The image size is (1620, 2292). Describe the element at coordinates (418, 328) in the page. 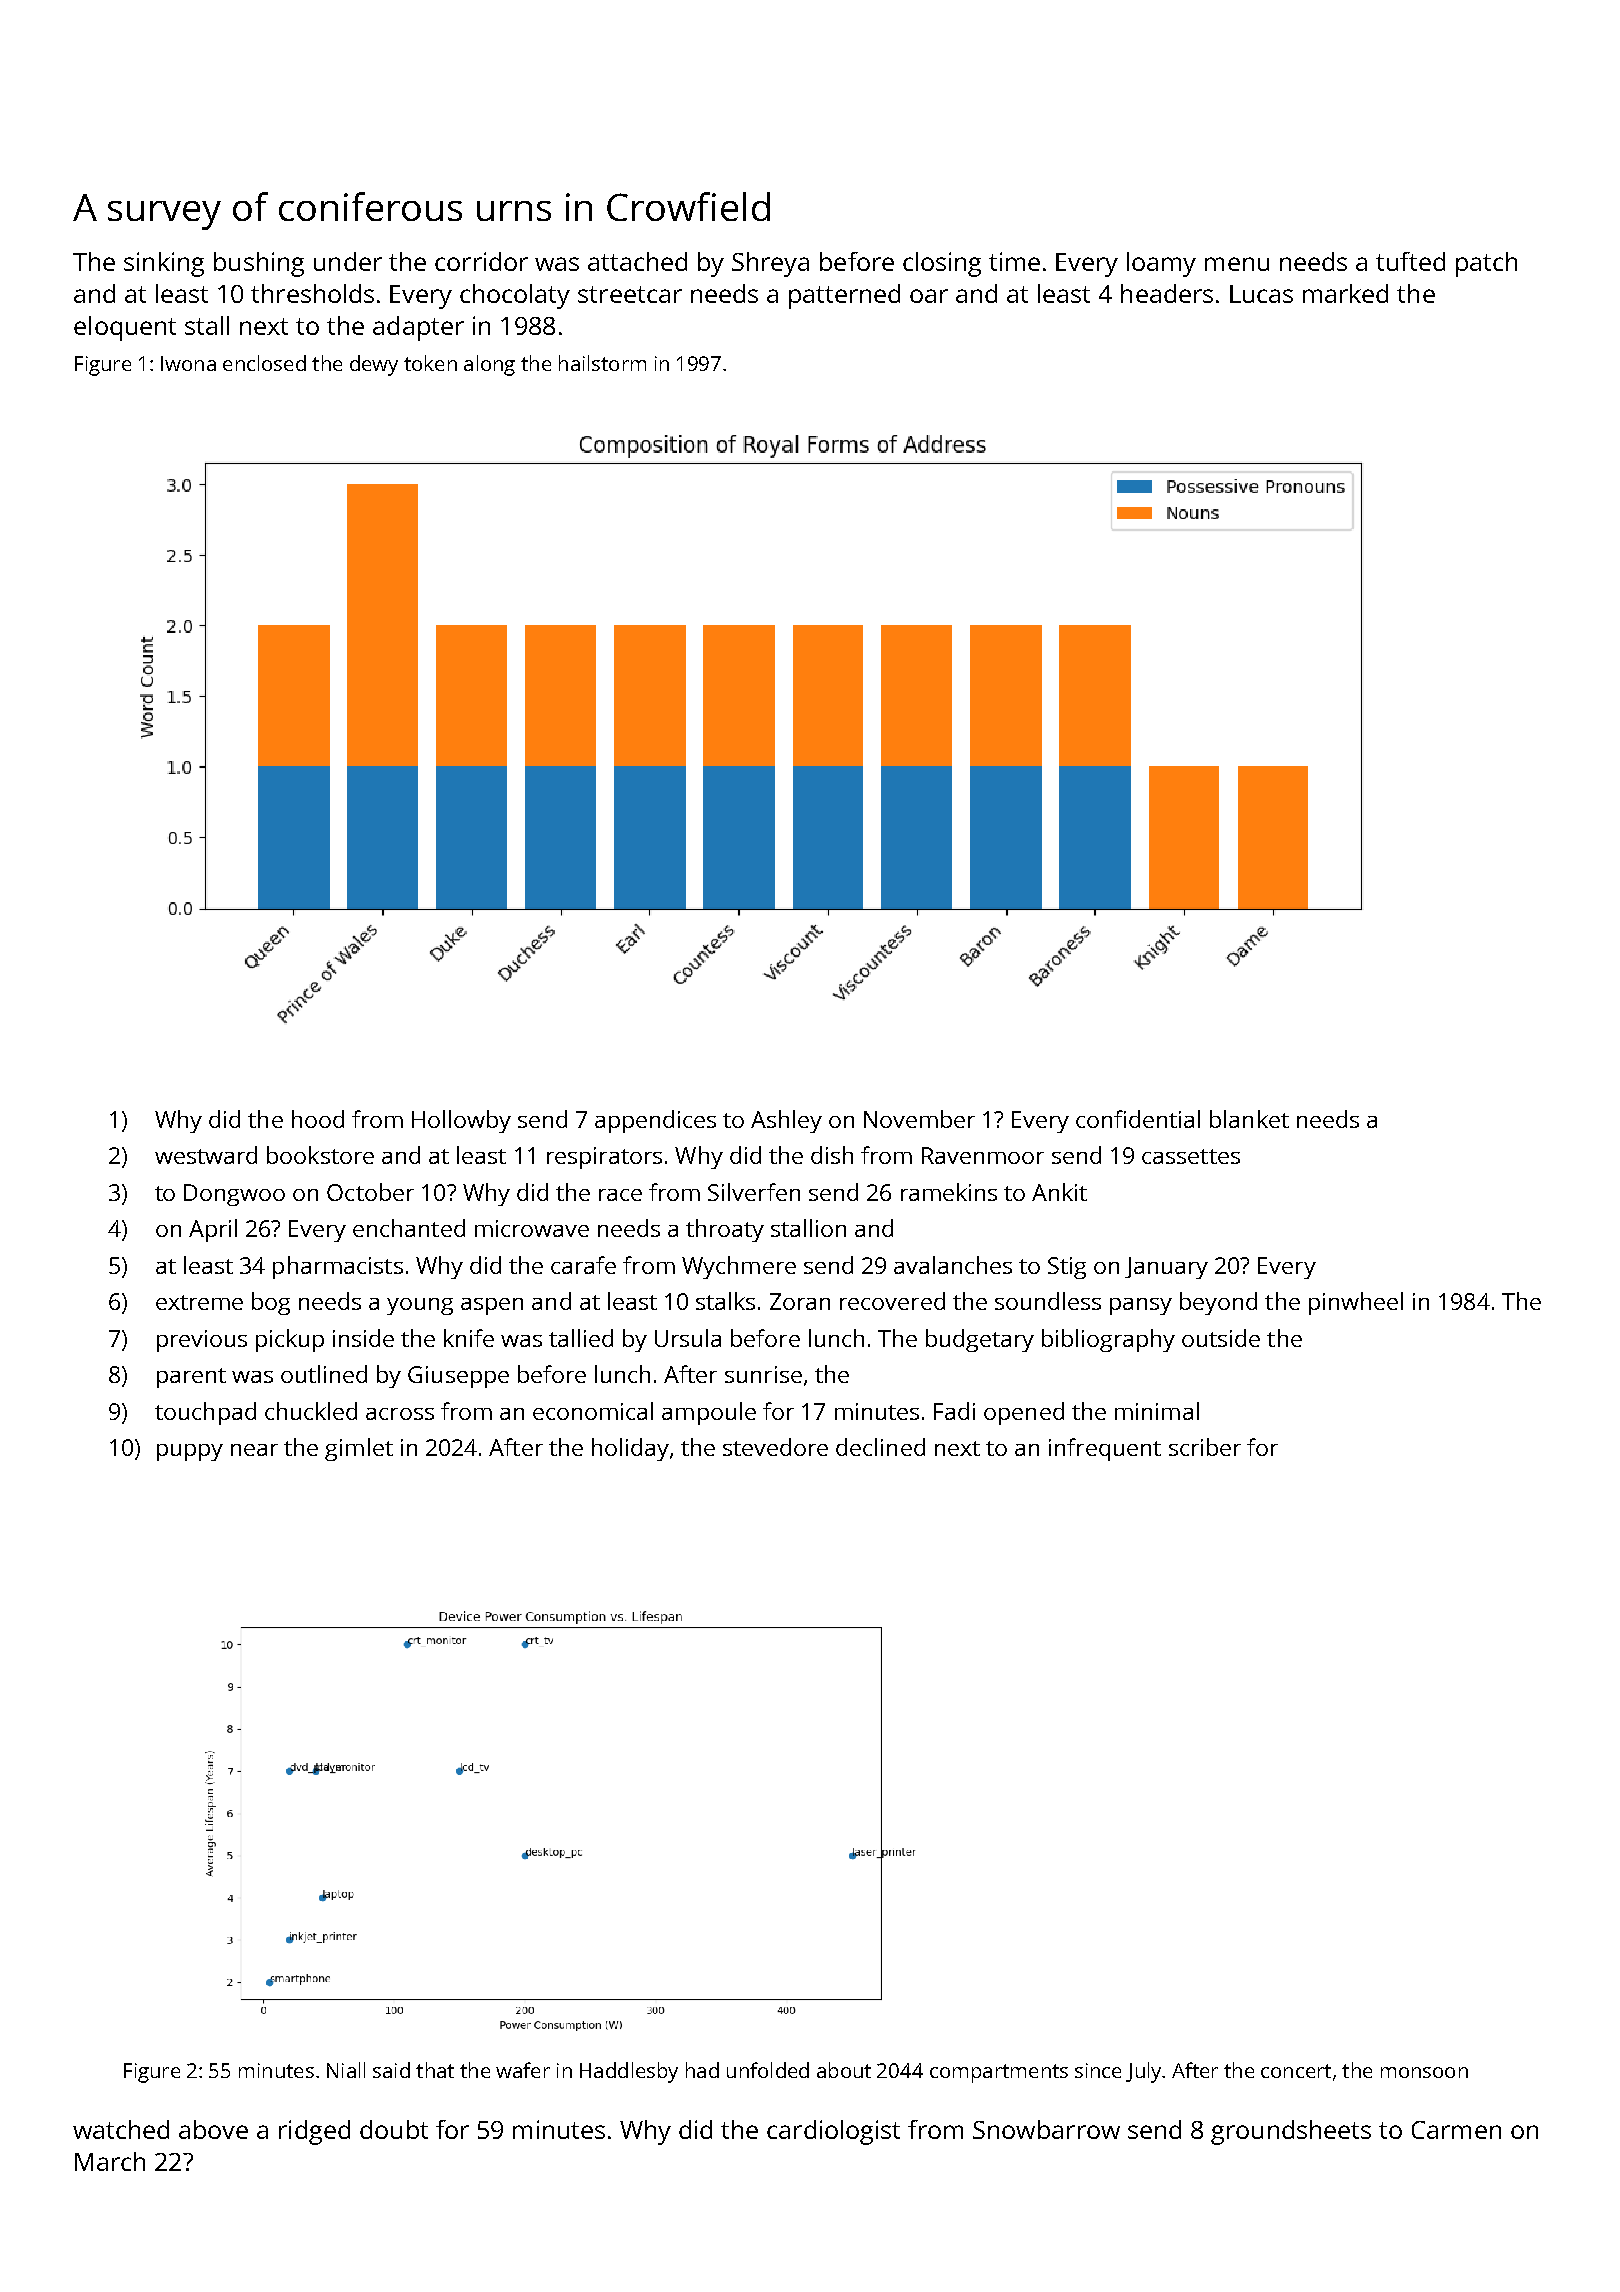

I see `adapter` at that location.
